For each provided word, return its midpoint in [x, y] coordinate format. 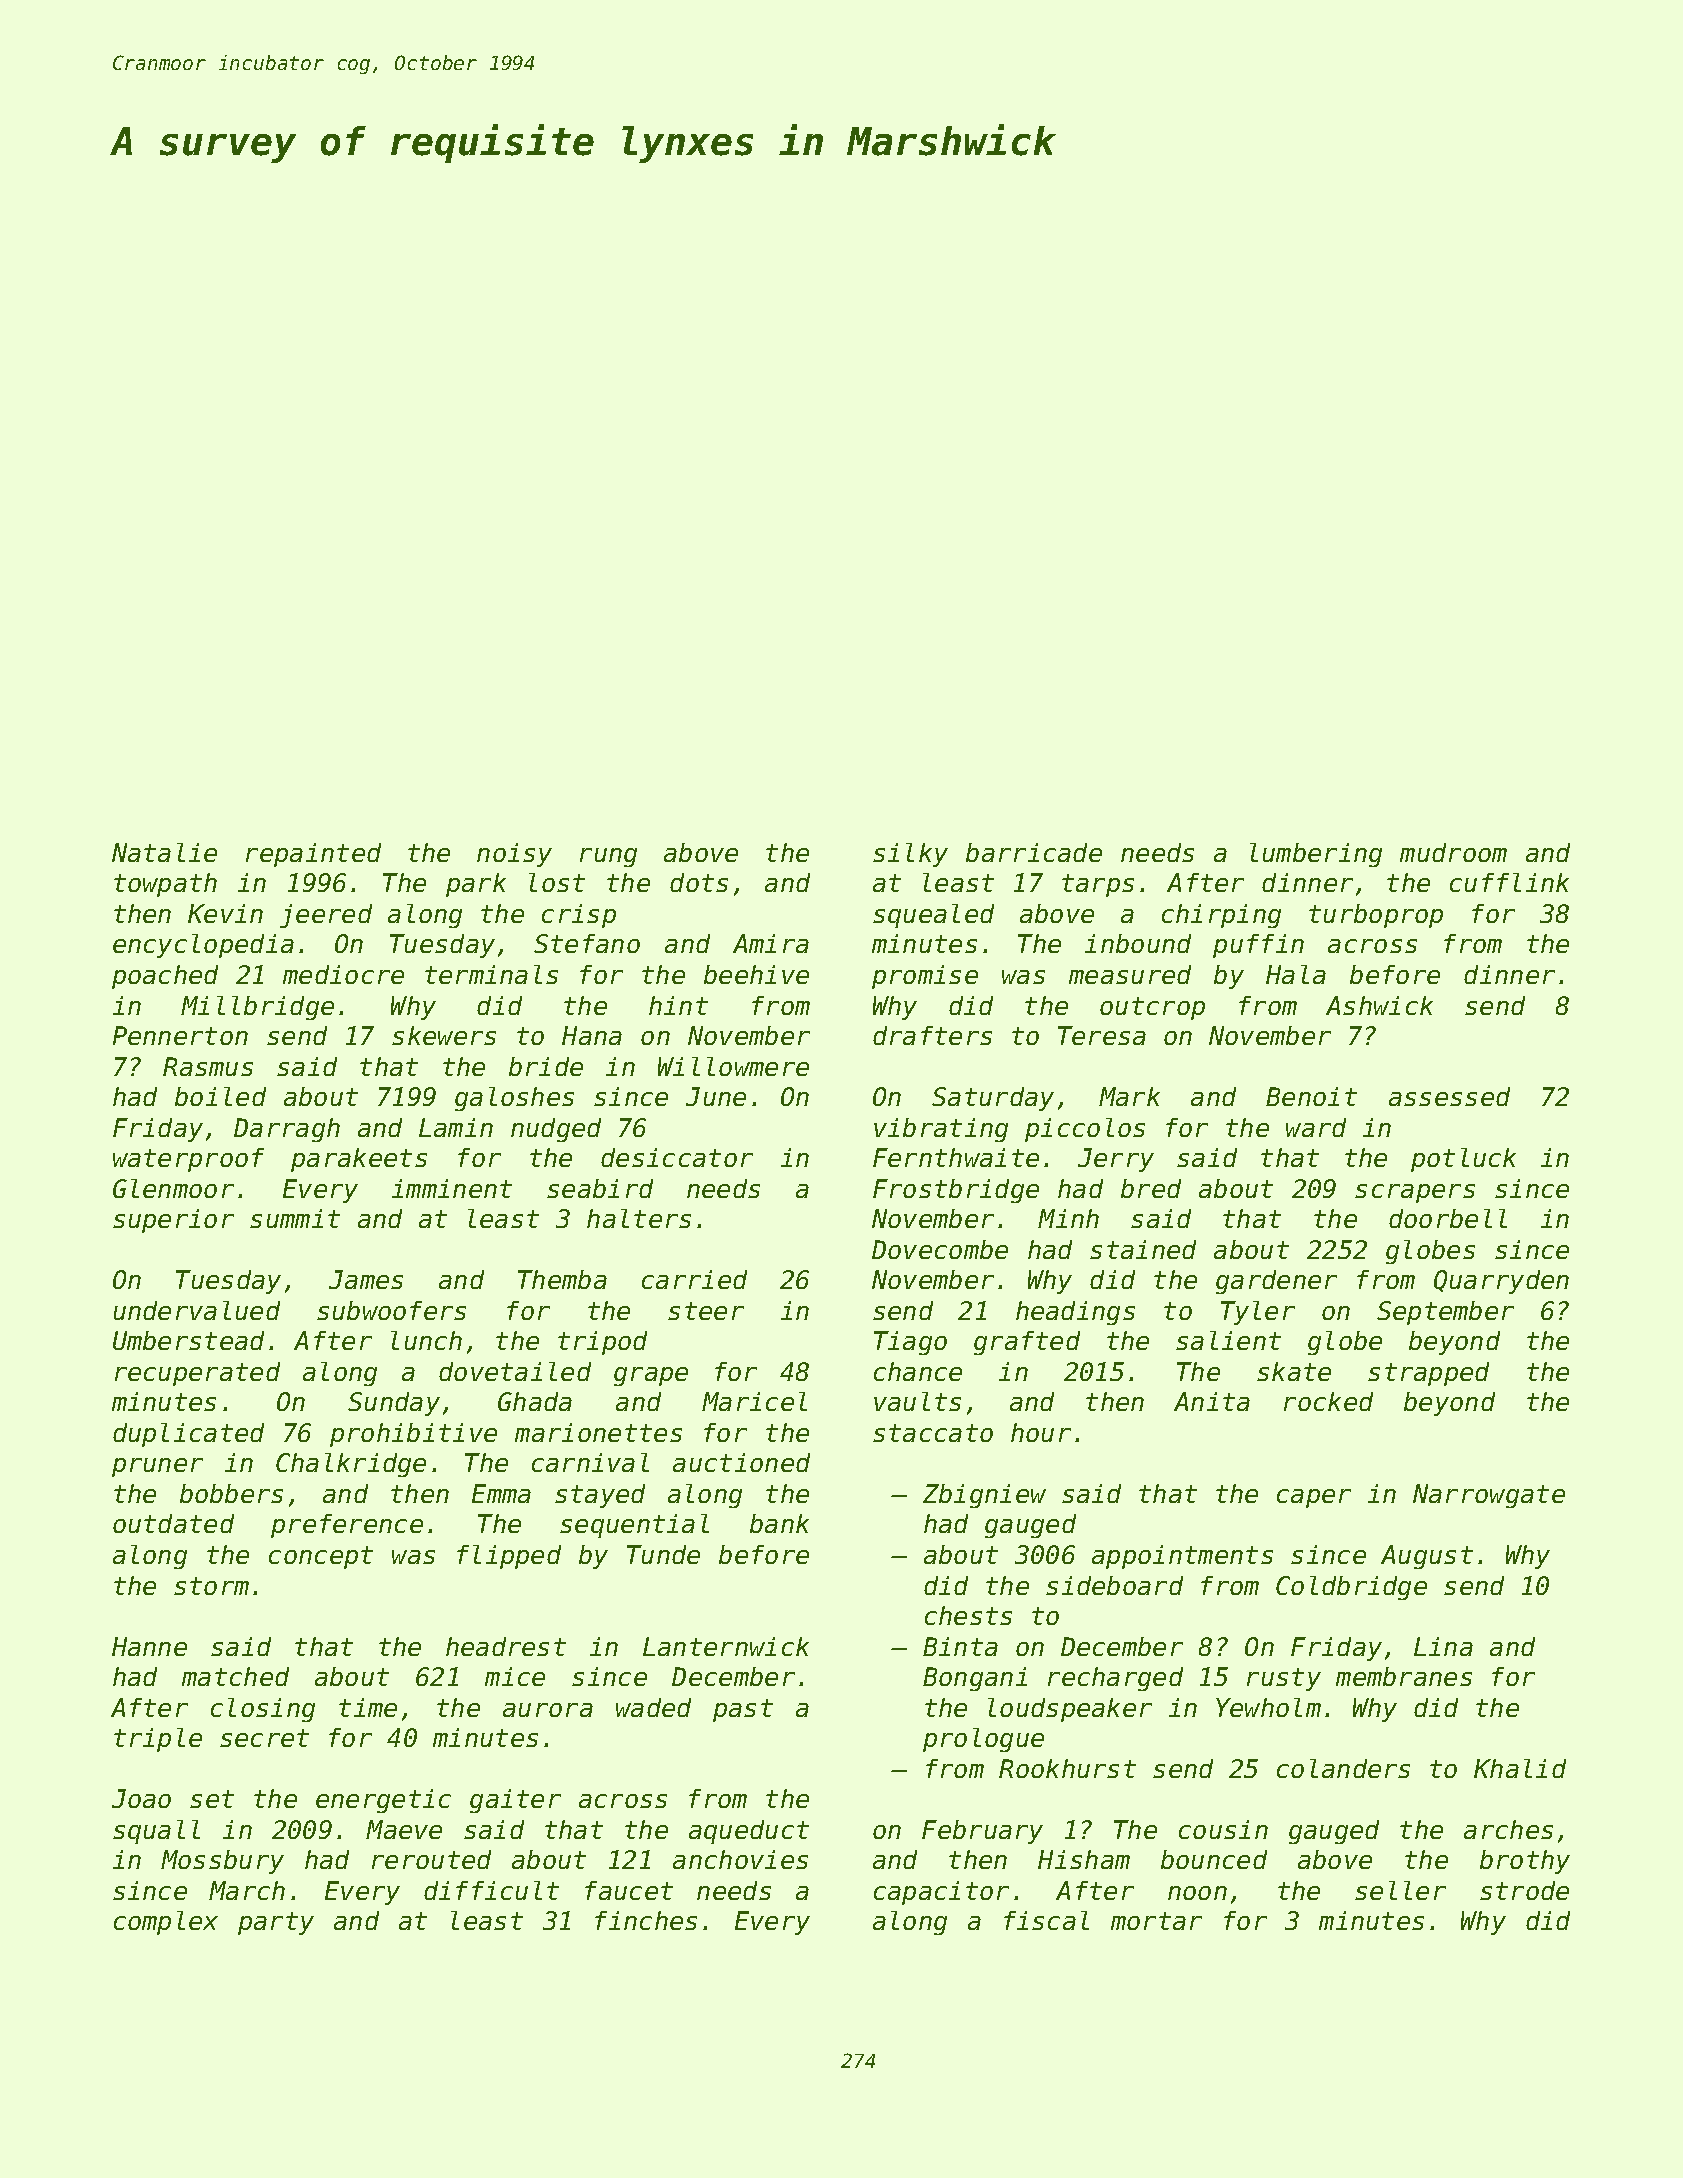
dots [699, 882]
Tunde [663, 1554]
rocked [1328, 1401]
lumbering [1316, 855]
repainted [313, 855]
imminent [452, 1188]
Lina [1443, 1646]
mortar [1156, 1921]
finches [646, 1920]
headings [1075, 1313]
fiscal [1046, 1920]
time [368, 1707]
